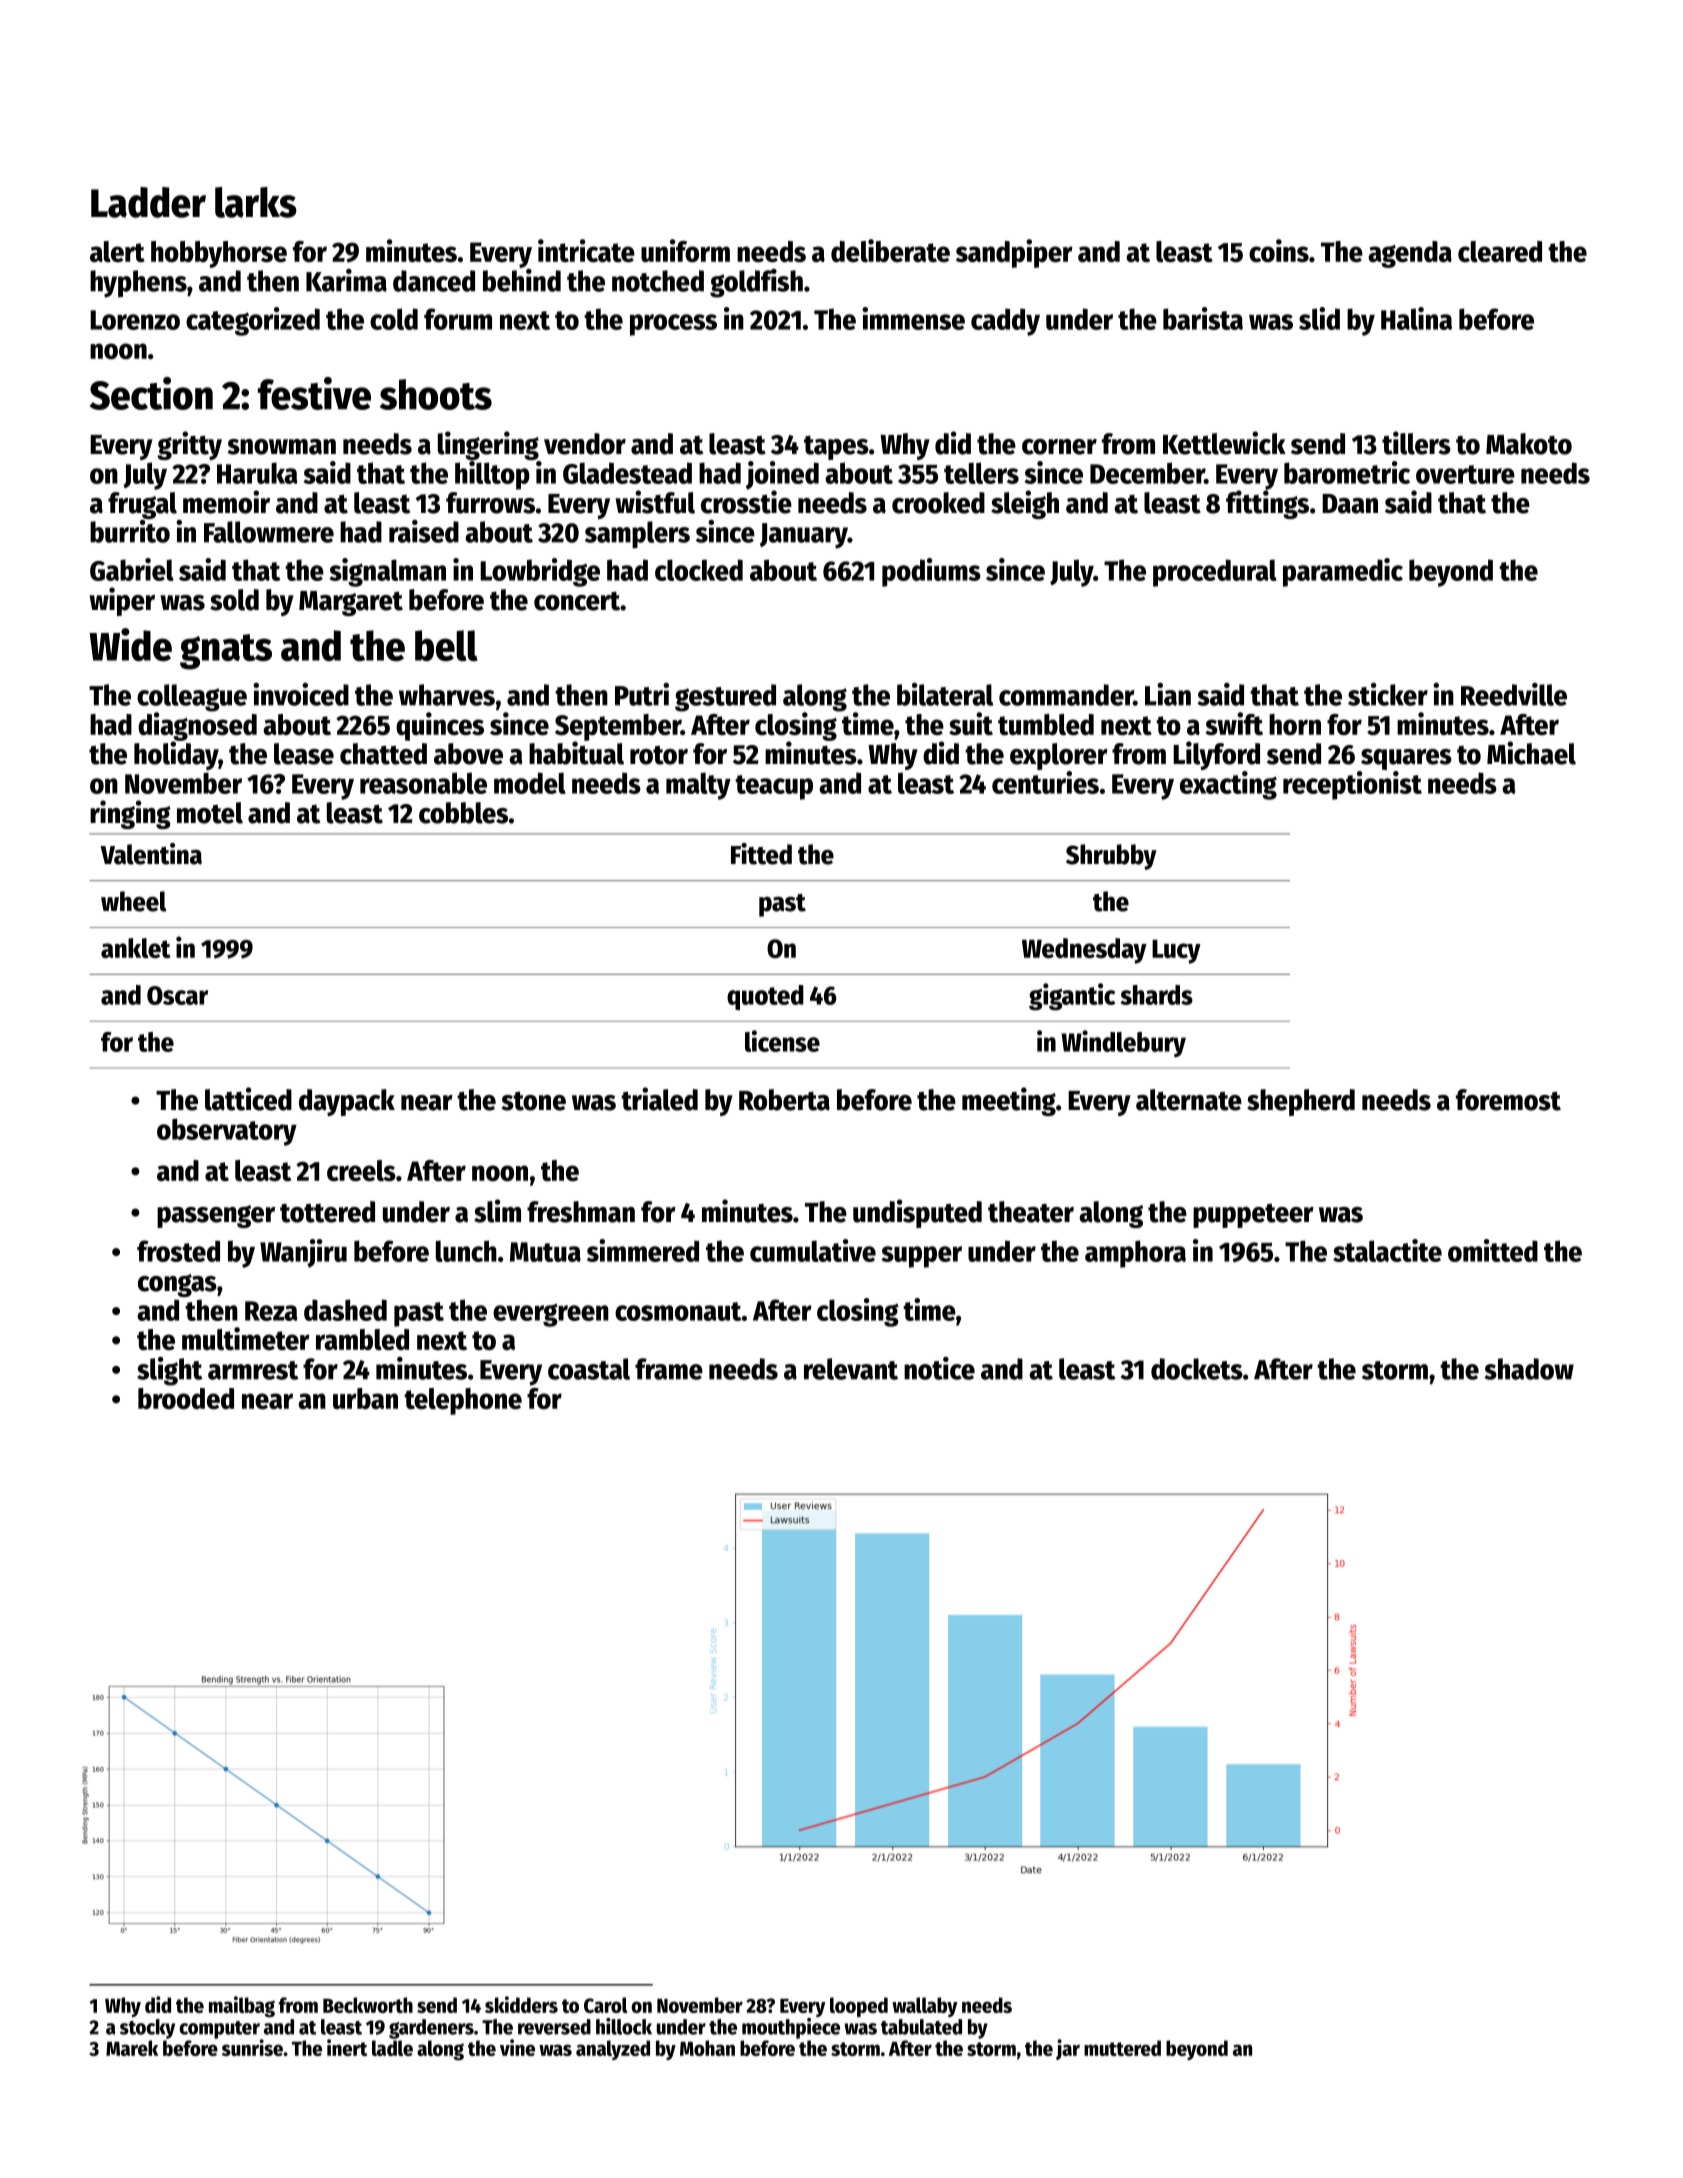 Image resolution: width=1683 pixels, height=2178 pixels. I want to click on congas, so click(177, 1285).
